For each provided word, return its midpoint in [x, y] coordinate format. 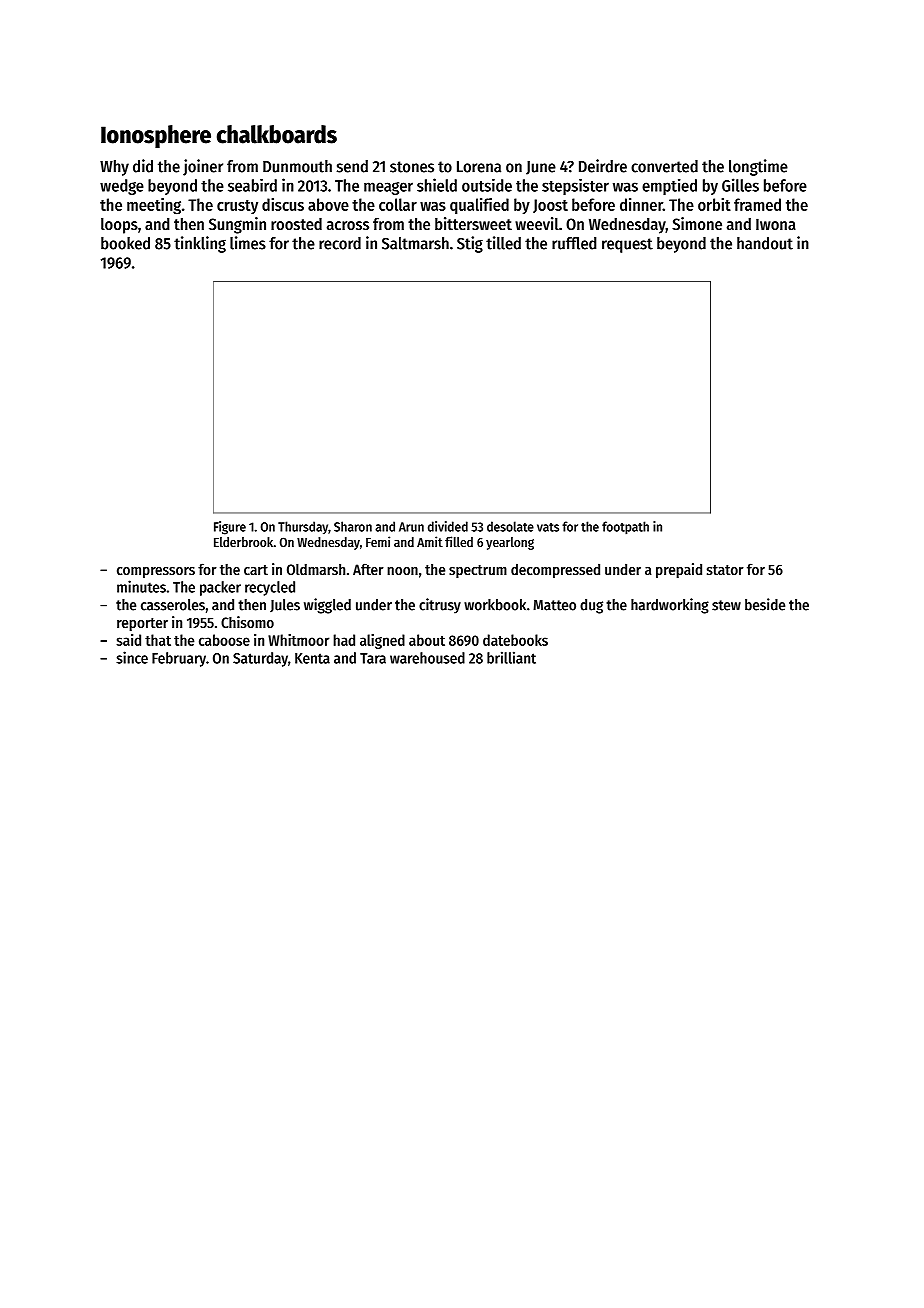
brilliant [511, 657]
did [143, 166]
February [179, 659]
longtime [758, 167]
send [352, 166]
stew [726, 605]
